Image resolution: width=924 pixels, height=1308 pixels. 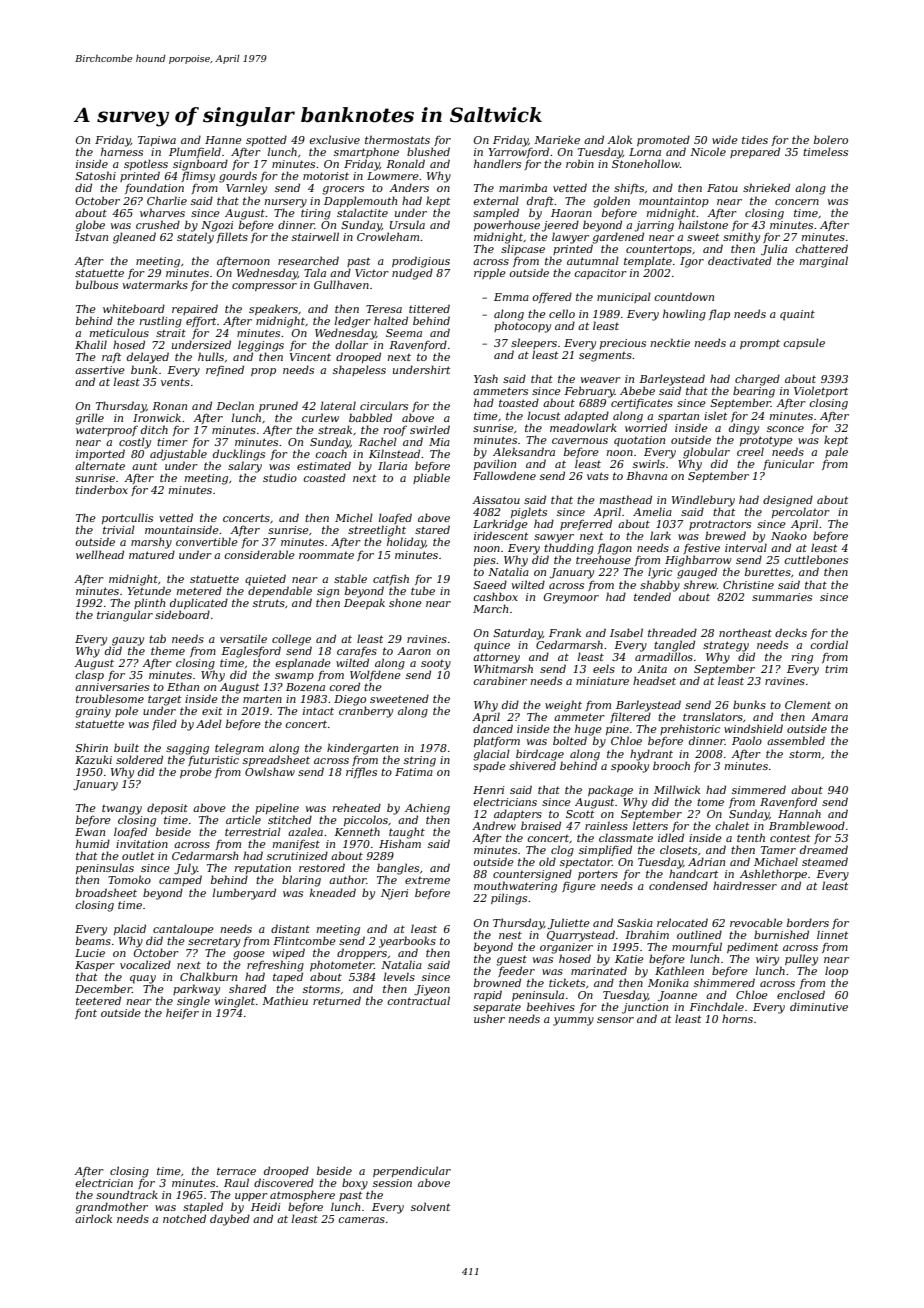 What do you see at coordinates (562, 851) in the page?
I see `clog` at bounding box center [562, 851].
